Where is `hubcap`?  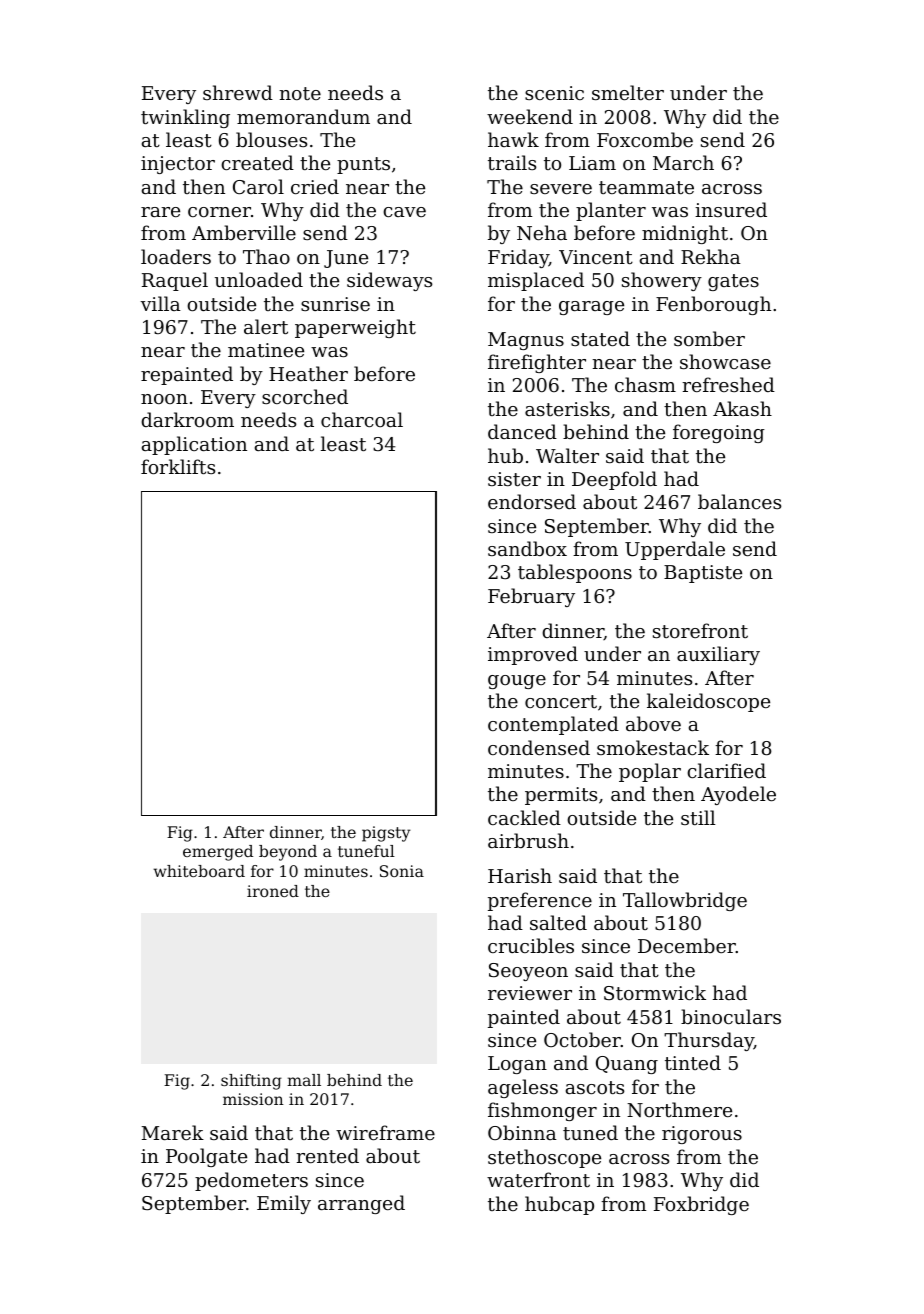 hubcap is located at coordinates (559, 1205).
